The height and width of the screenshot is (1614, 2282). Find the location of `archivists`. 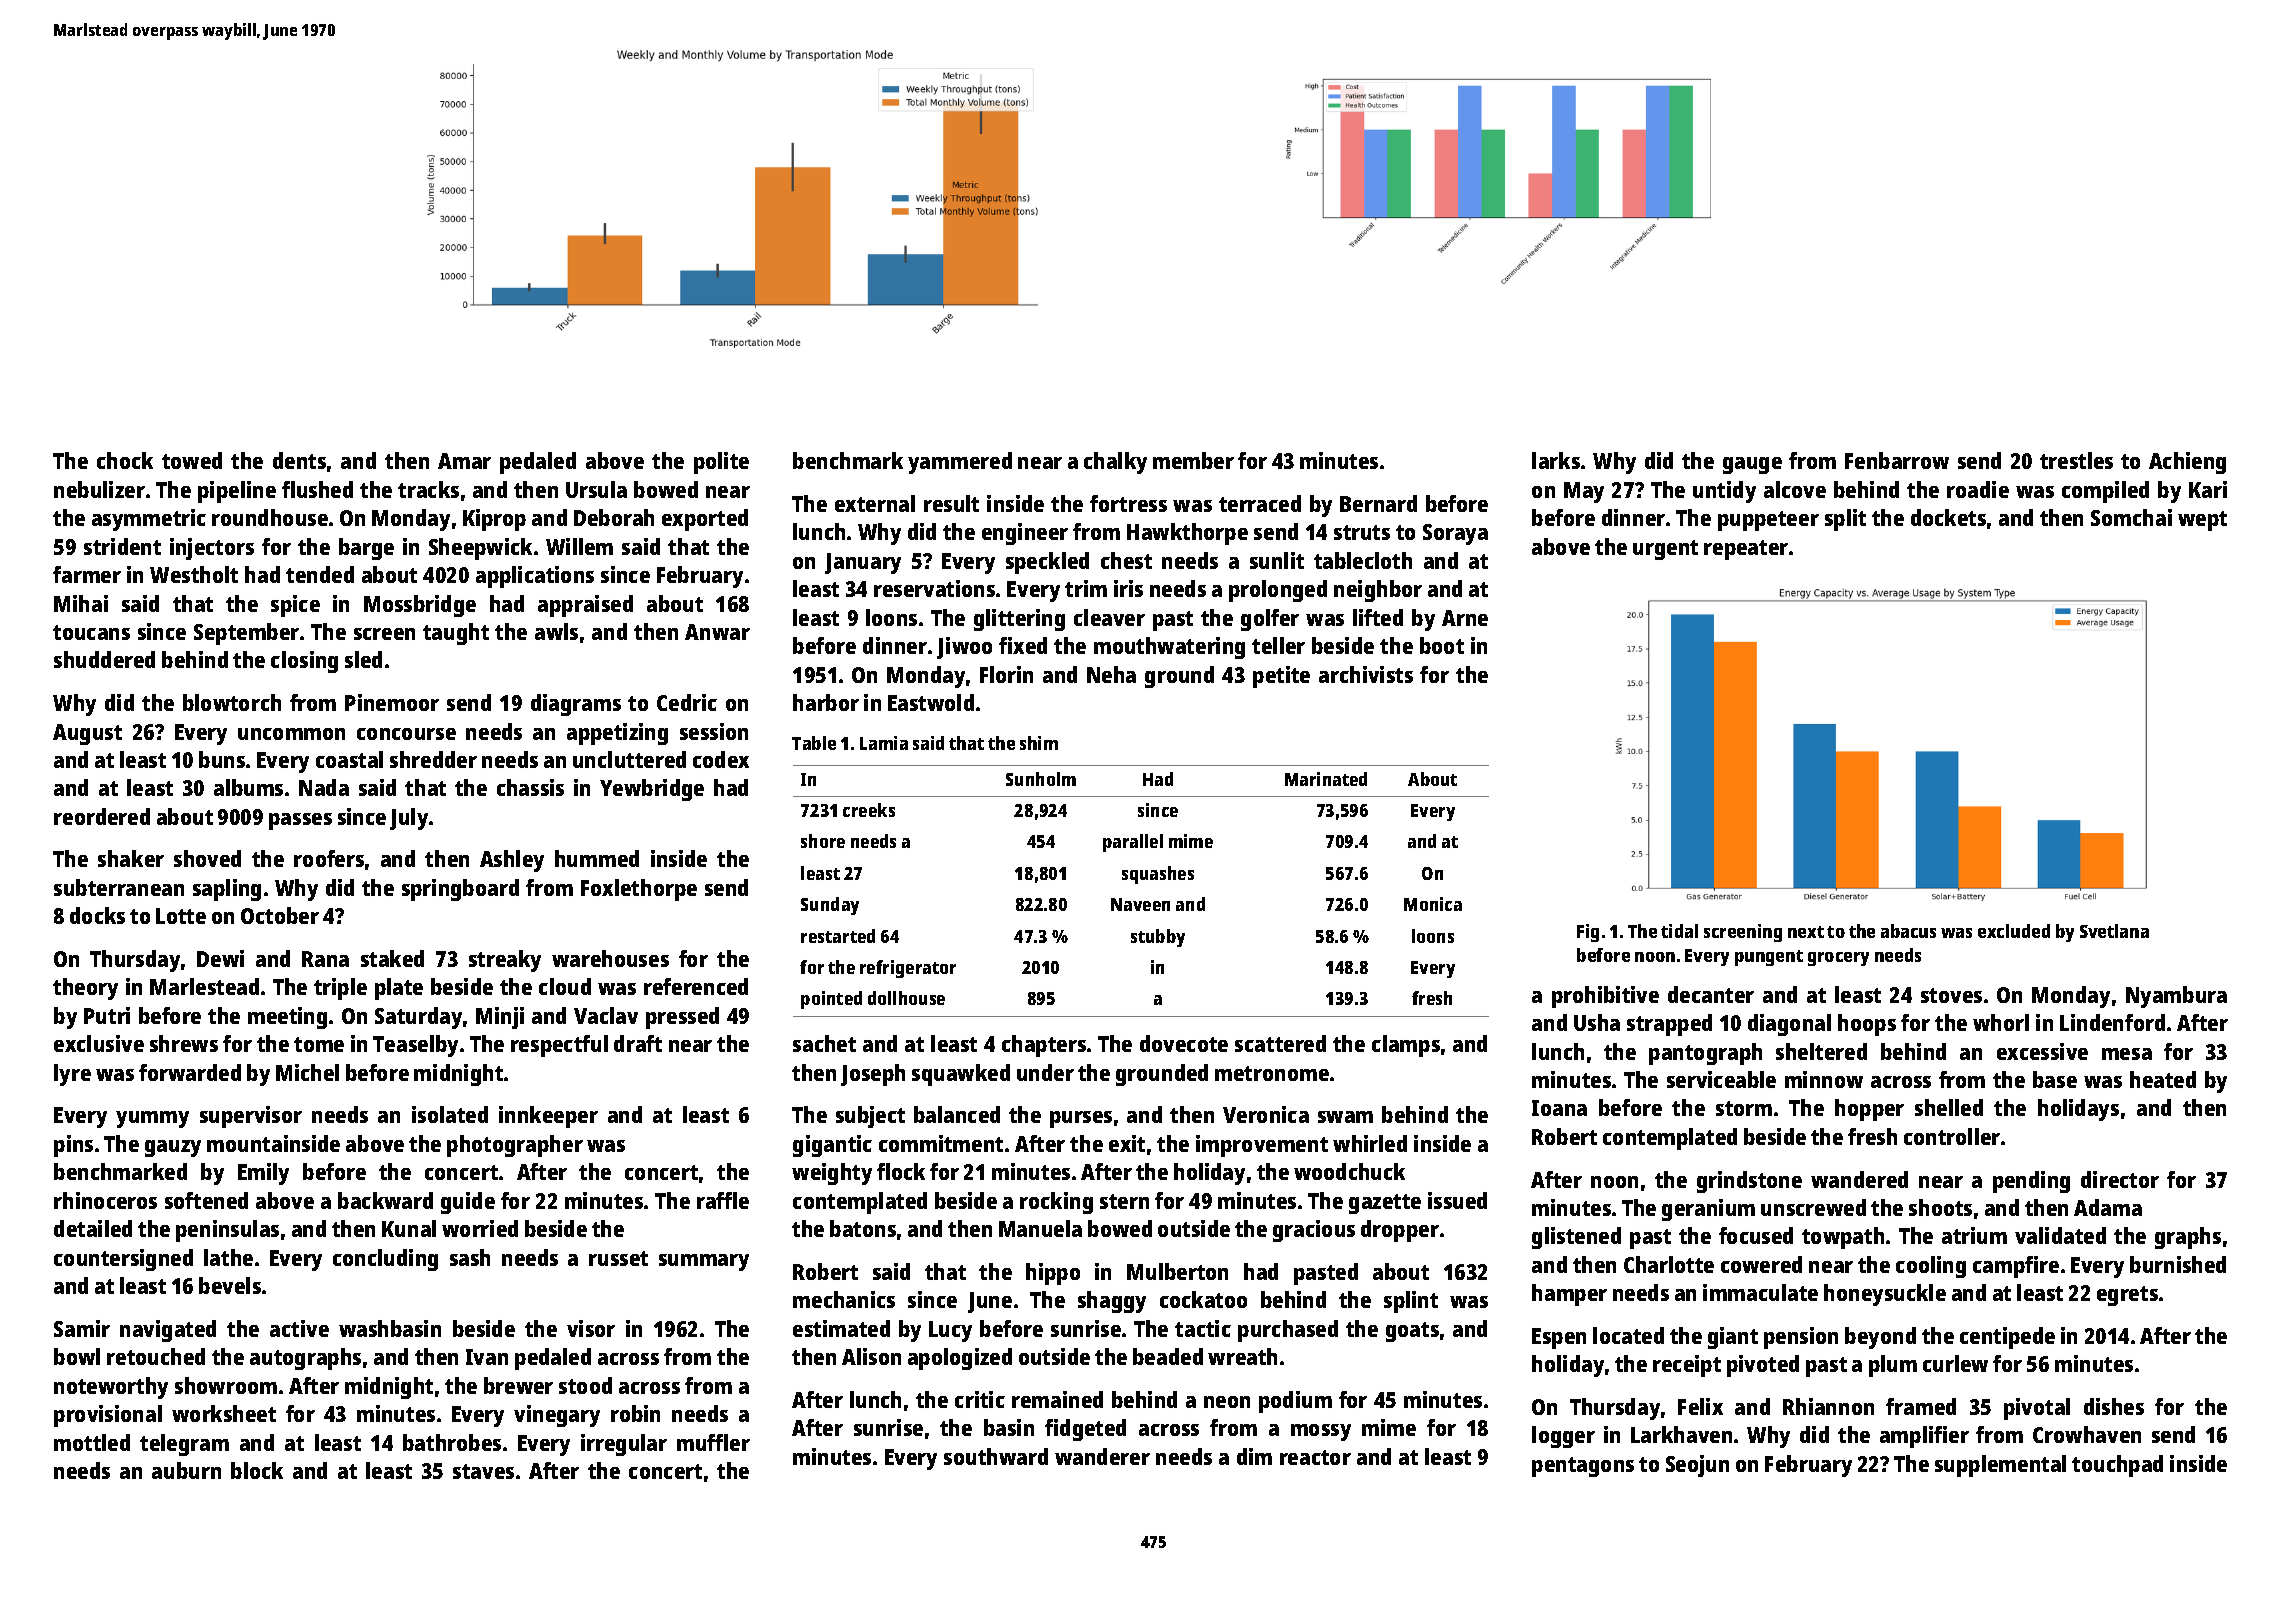

archivists is located at coordinates (1366, 674).
